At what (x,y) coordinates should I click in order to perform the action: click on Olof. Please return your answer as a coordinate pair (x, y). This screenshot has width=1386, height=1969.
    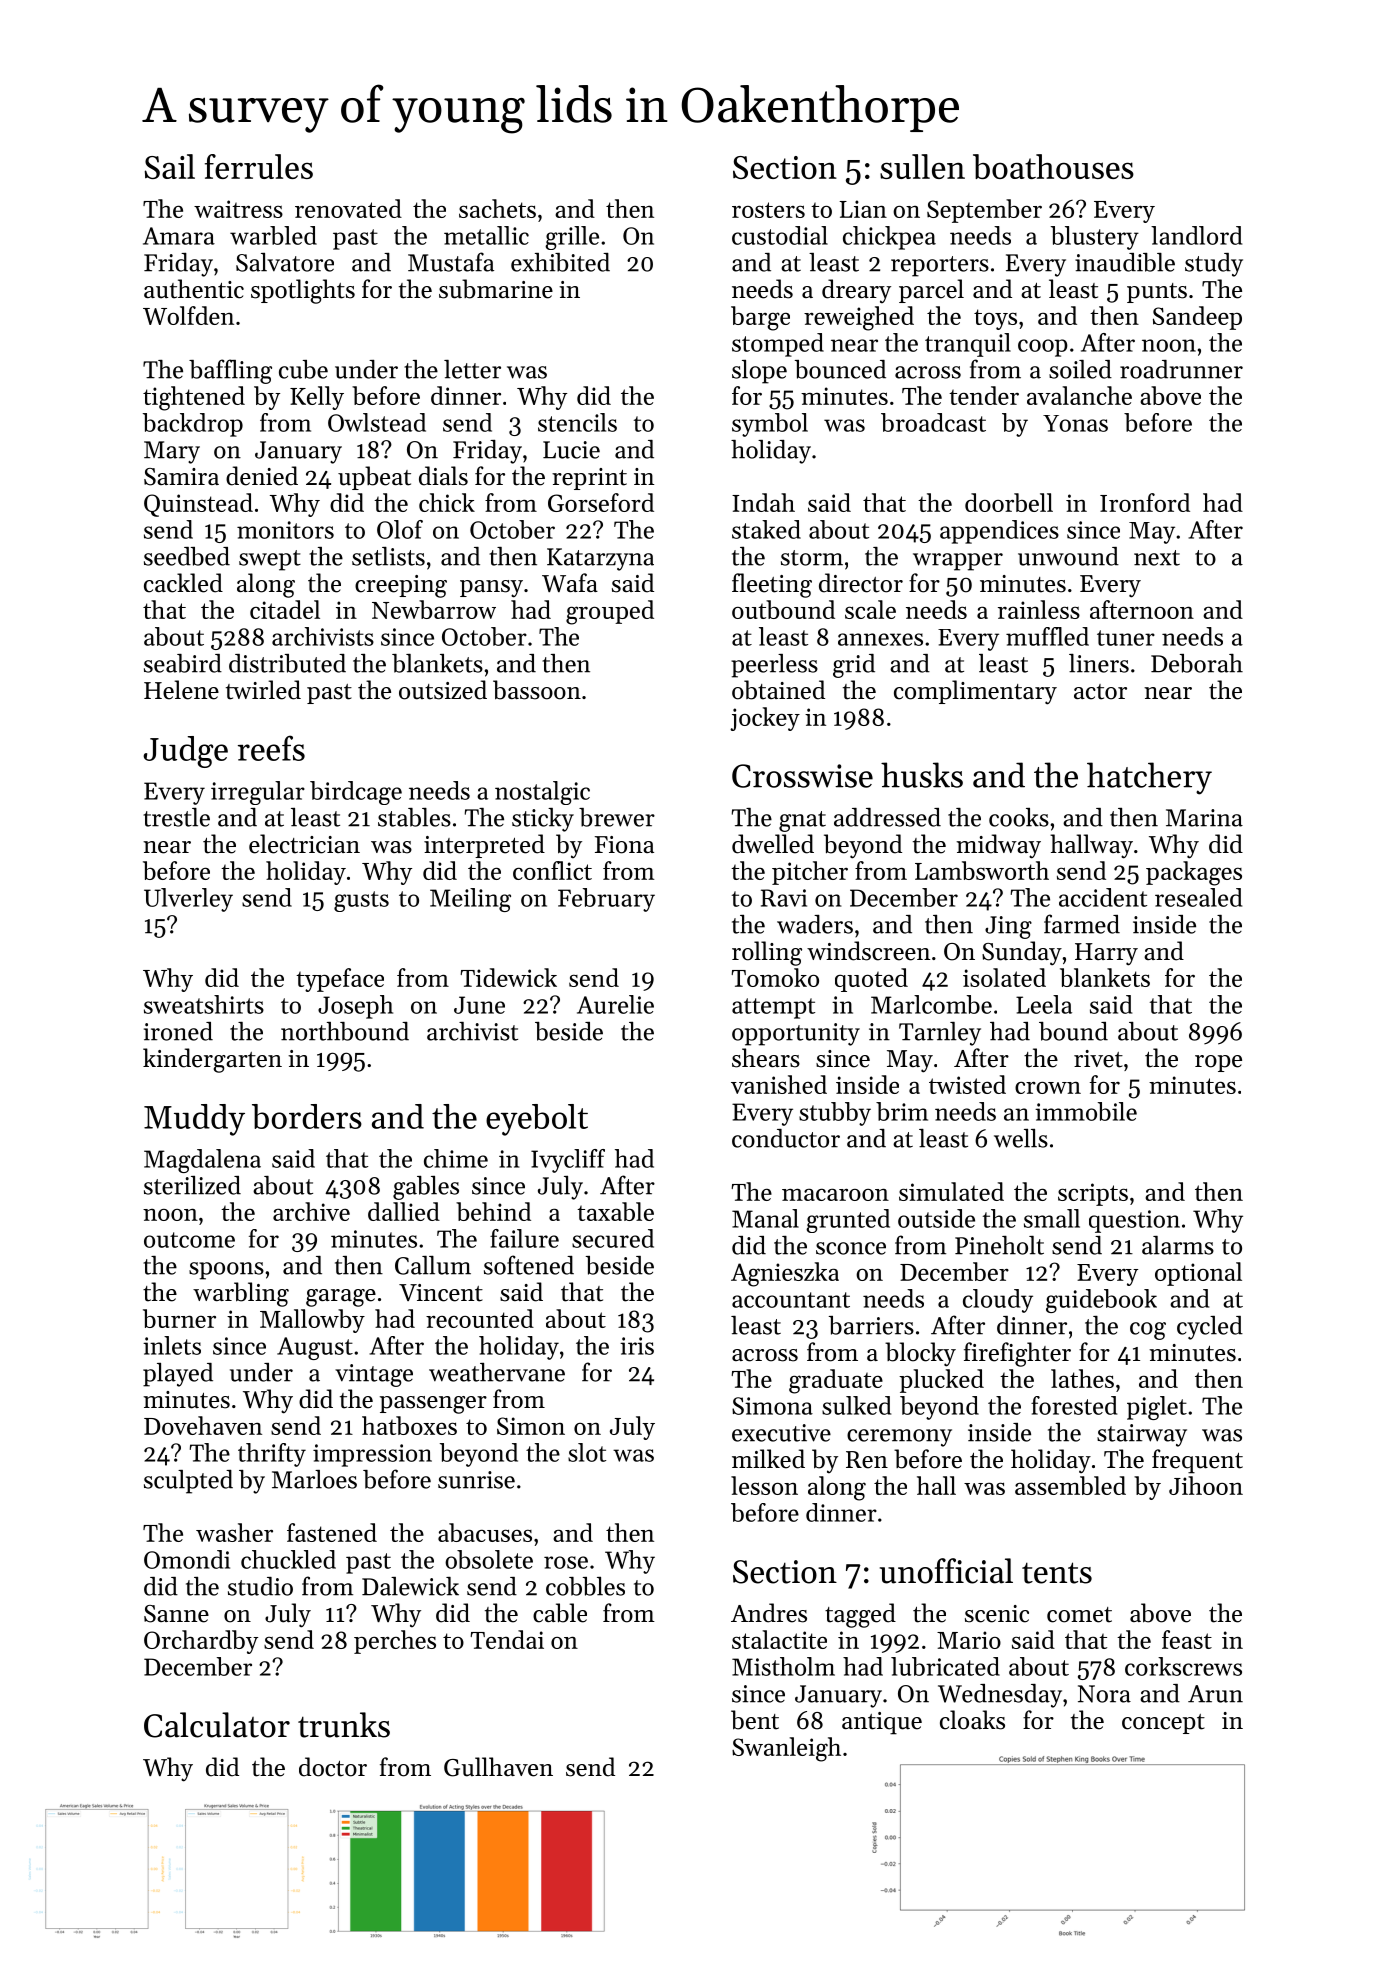
    Looking at the image, I should click on (400, 529).
